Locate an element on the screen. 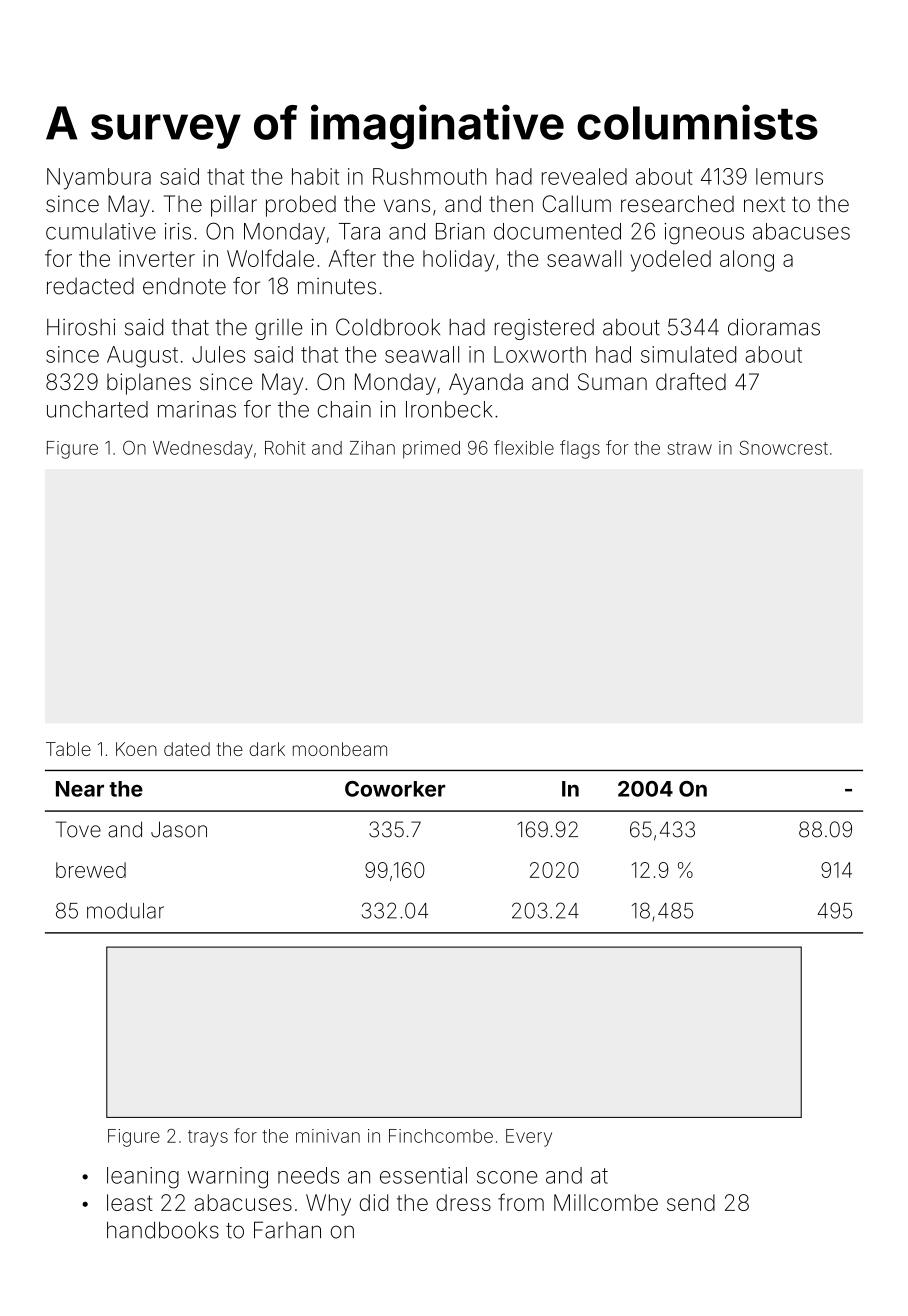 This screenshot has height=1316, width=908. trays is located at coordinates (208, 1138).
